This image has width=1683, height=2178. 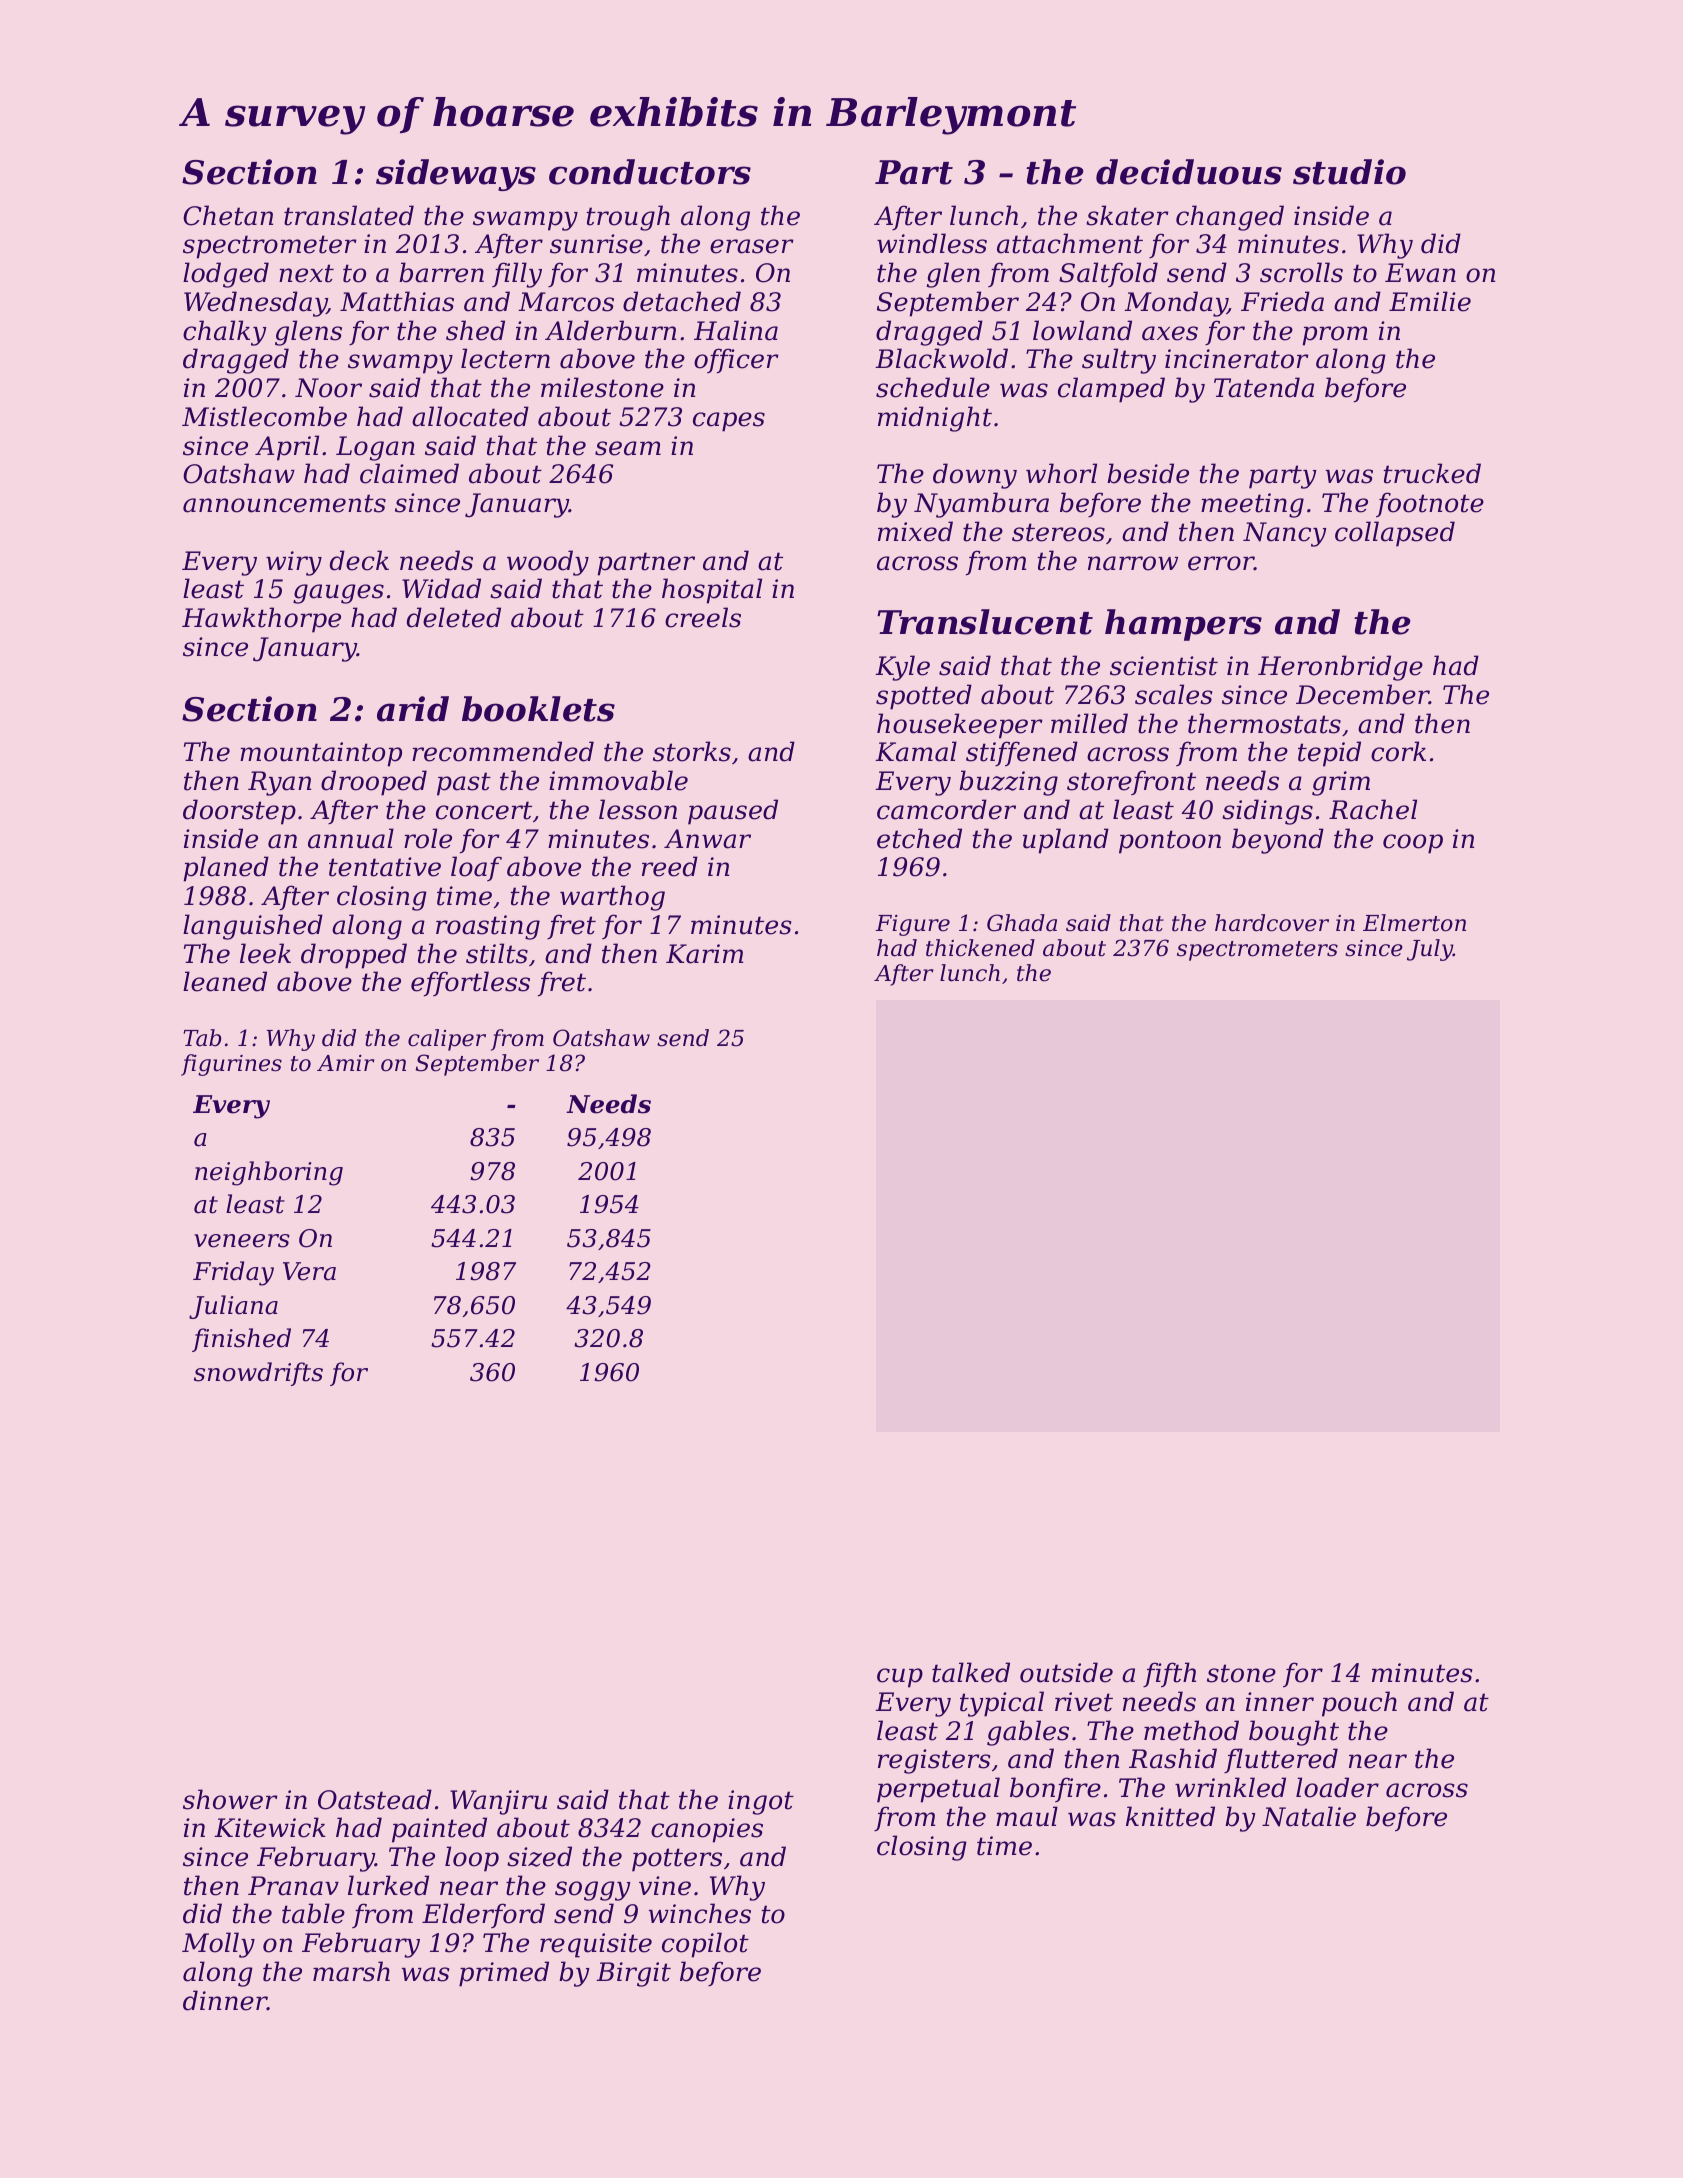 What do you see at coordinates (1340, 668) in the image?
I see `Heronbridge` at bounding box center [1340, 668].
